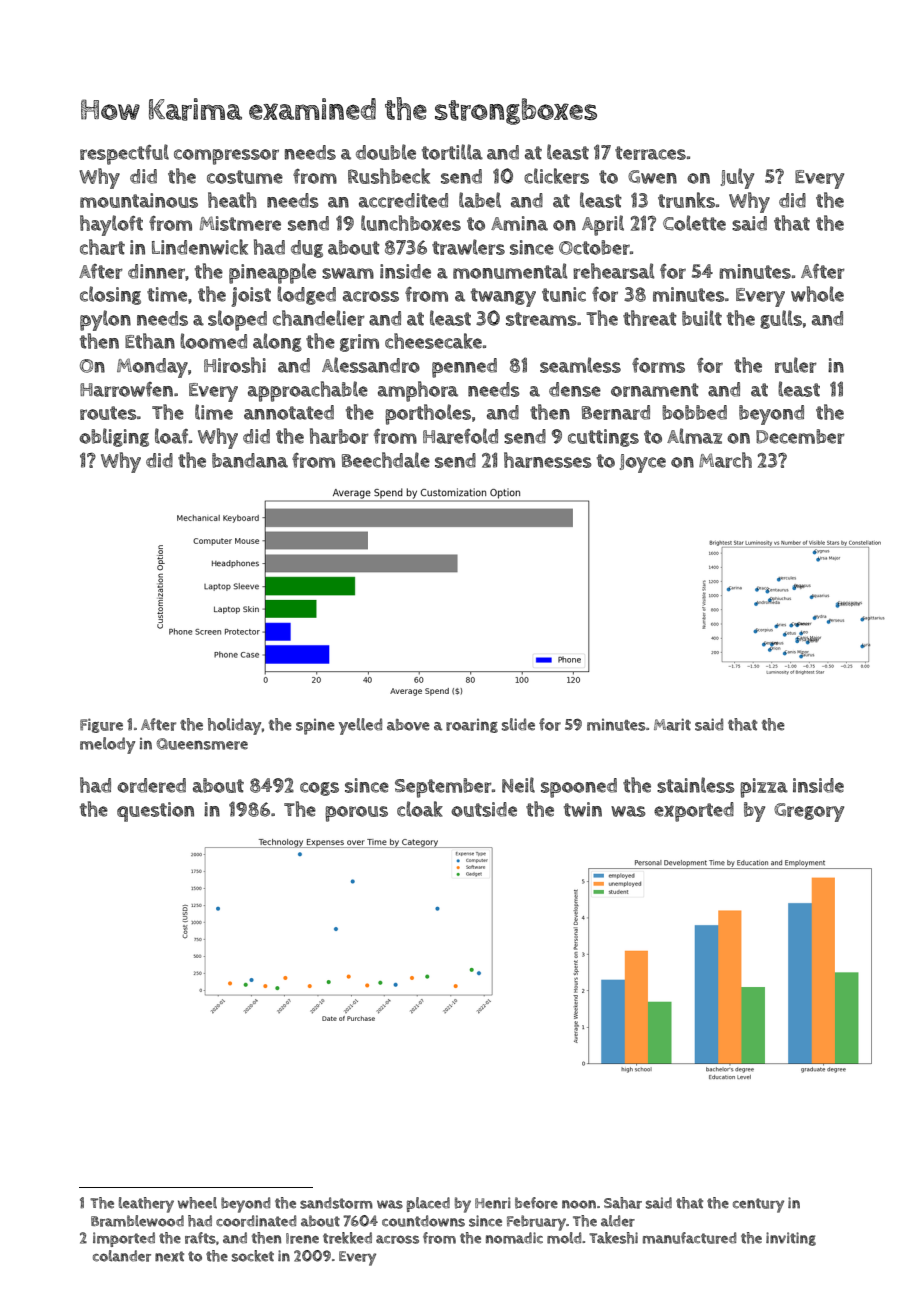  Describe the element at coordinates (386, 152) in the document. I see `double` at that location.
